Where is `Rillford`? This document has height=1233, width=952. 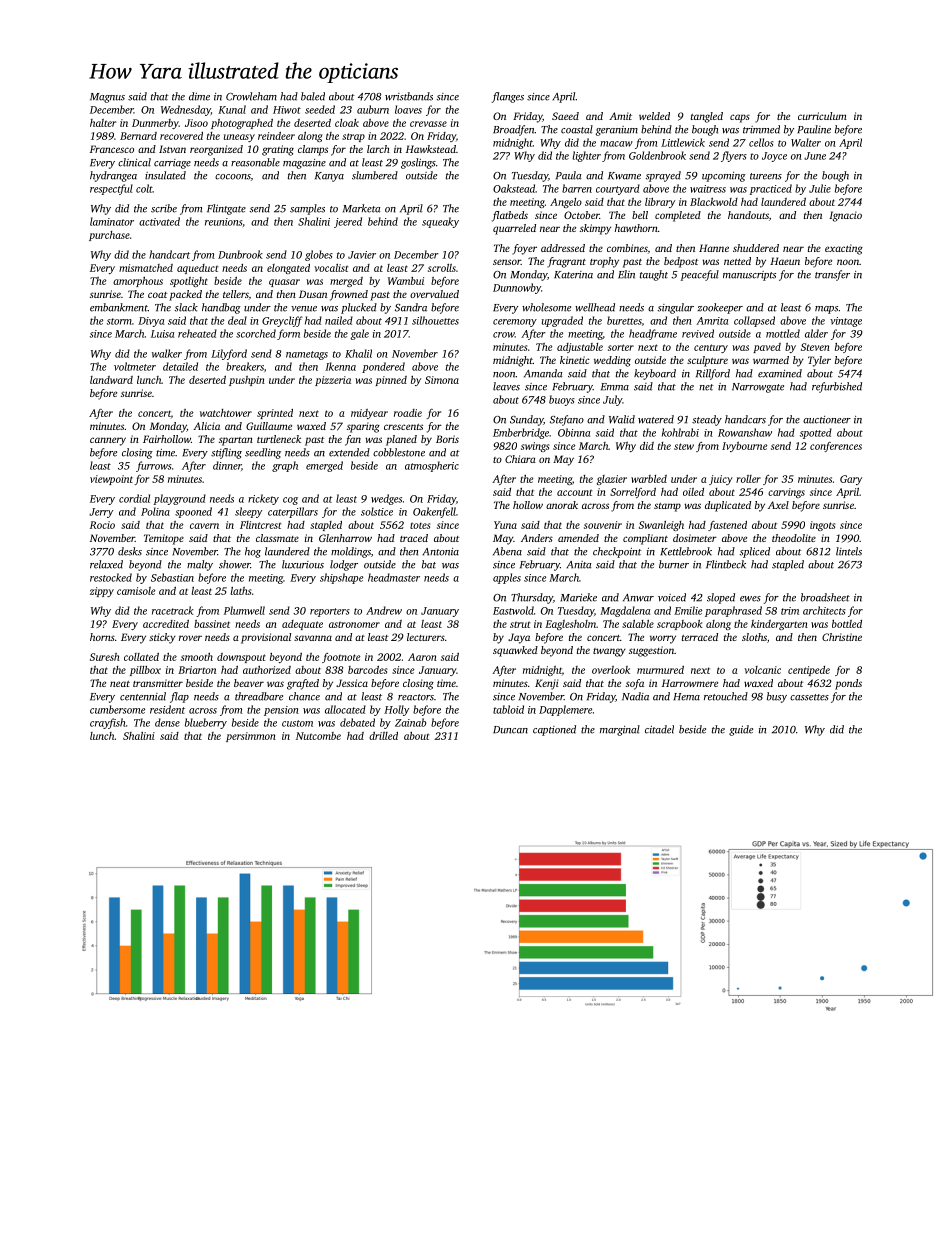
Rillford is located at coordinates (713, 374).
